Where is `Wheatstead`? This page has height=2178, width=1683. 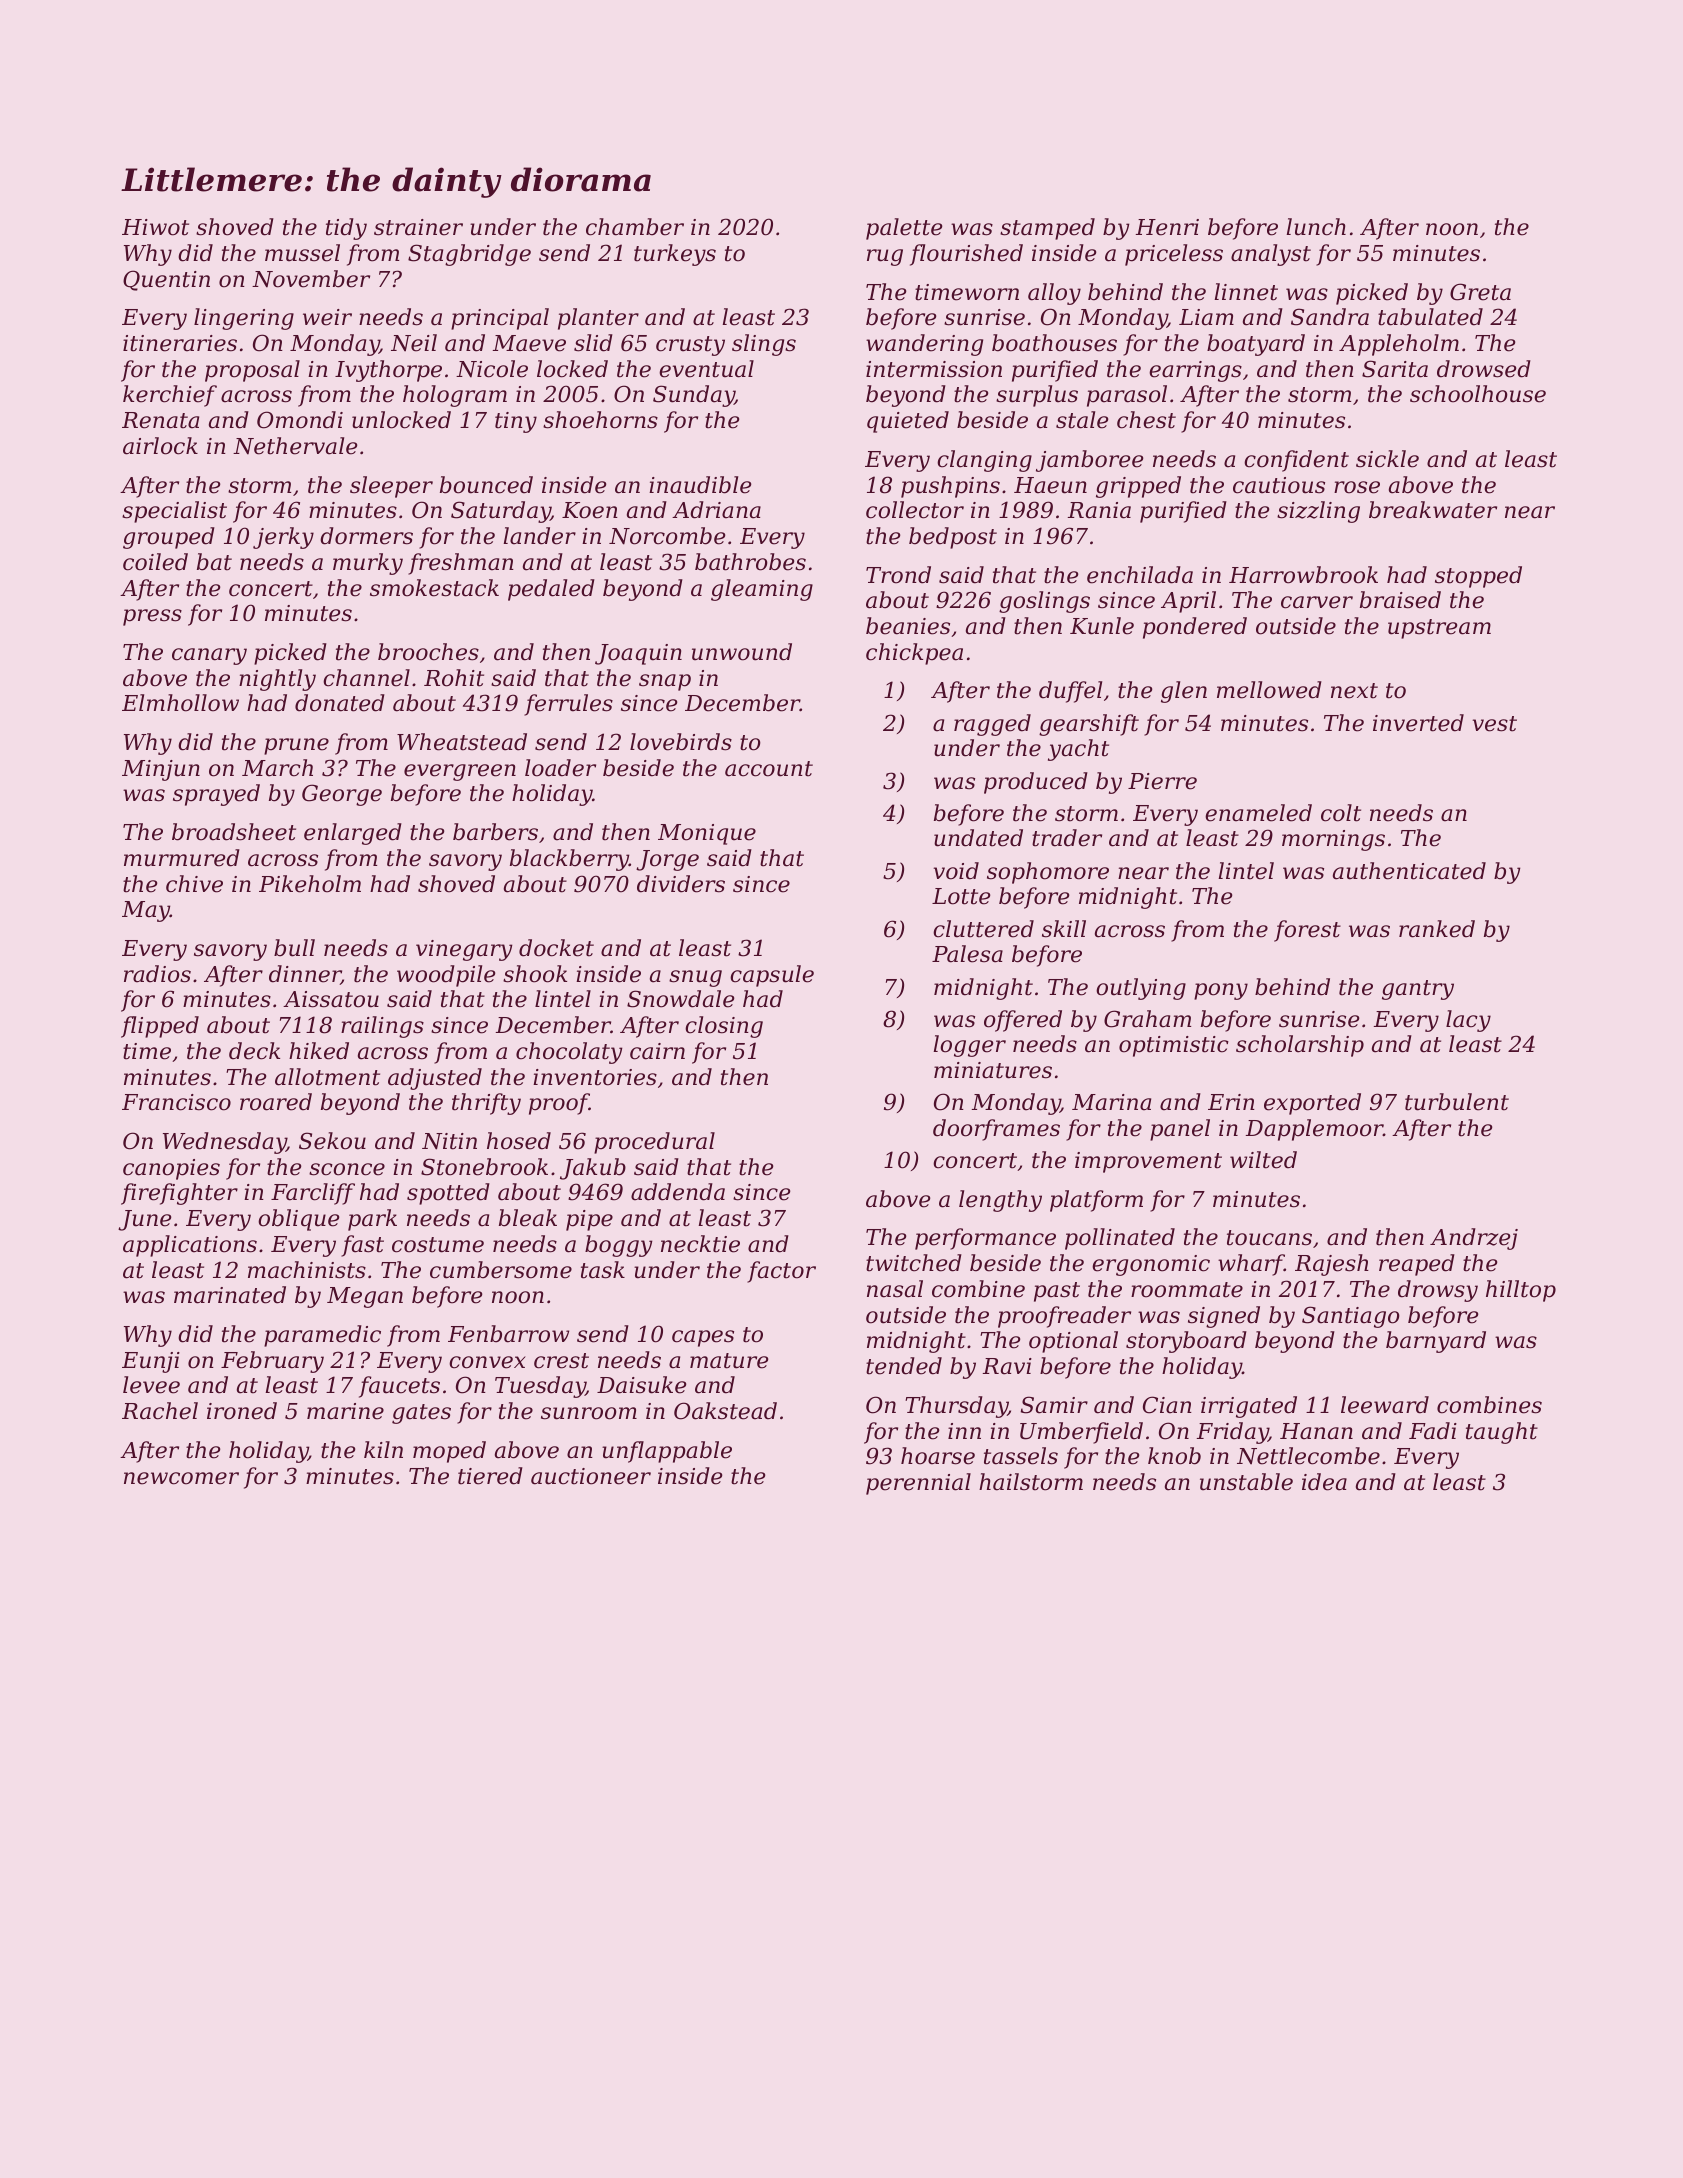
Wheatstead is located at coordinates (462, 742).
